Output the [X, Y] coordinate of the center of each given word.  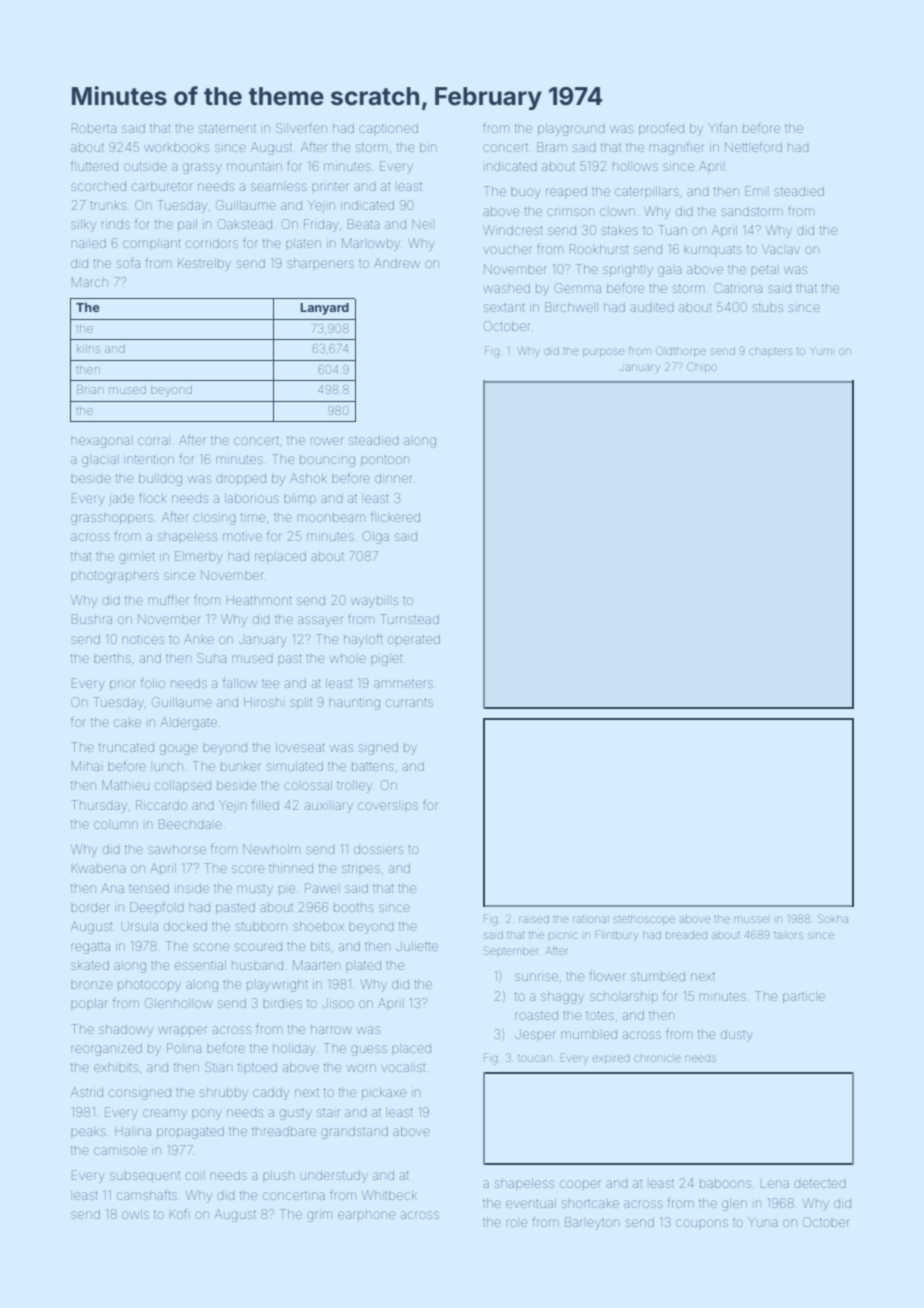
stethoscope [644, 920]
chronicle [657, 1058]
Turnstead [409, 619]
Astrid [87, 1092]
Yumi [821, 351]
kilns [88, 348]
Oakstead [245, 224]
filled [265, 804]
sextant [504, 307]
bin [428, 147]
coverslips [388, 806]
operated [414, 639]
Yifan [722, 128]
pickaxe [384, 1093]
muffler [168, 599]
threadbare [284, 1131]
